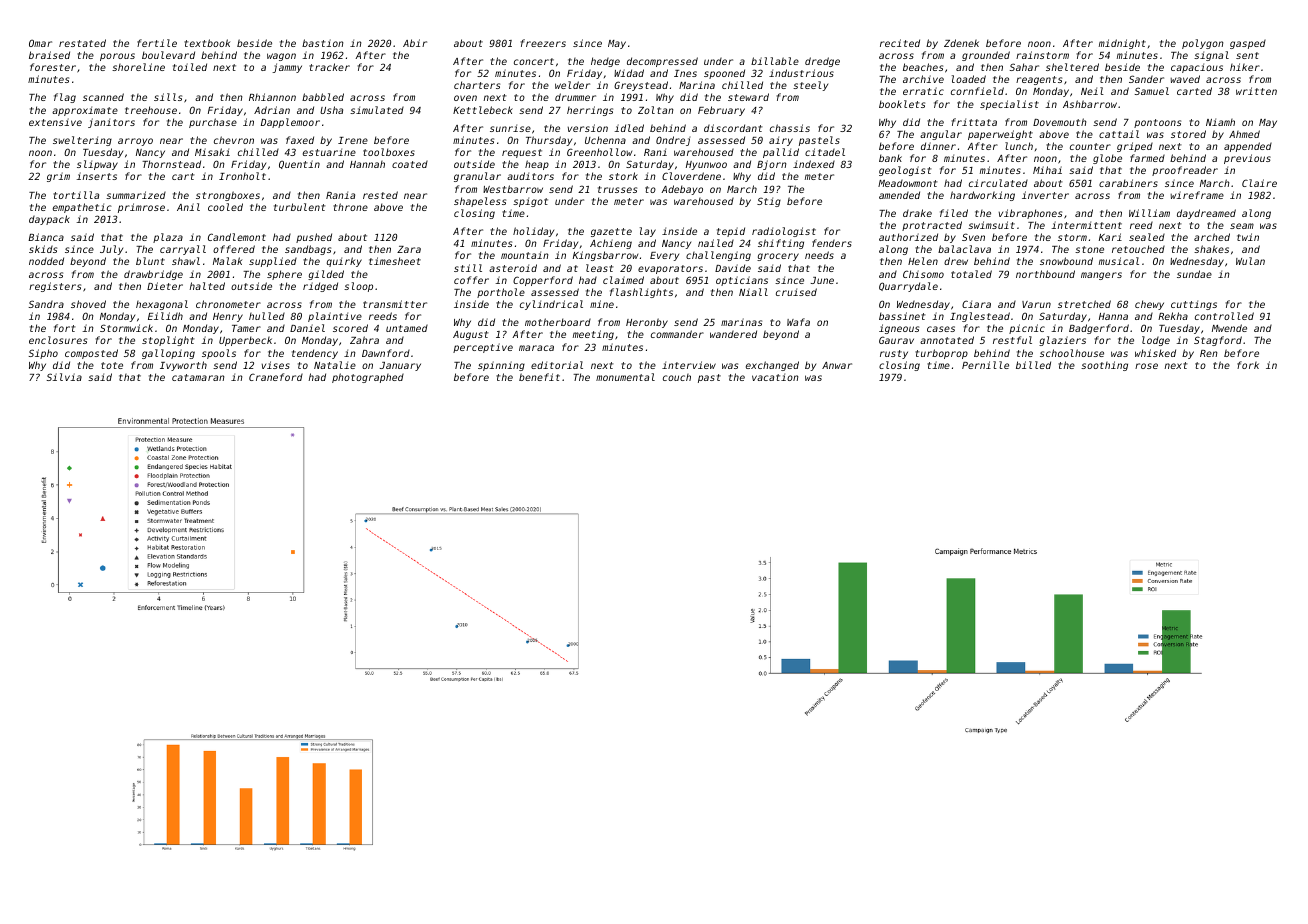 Image resolution: width=1308 pixels, height=924 pixels. I want to click on scanned, so click(103, 97).
